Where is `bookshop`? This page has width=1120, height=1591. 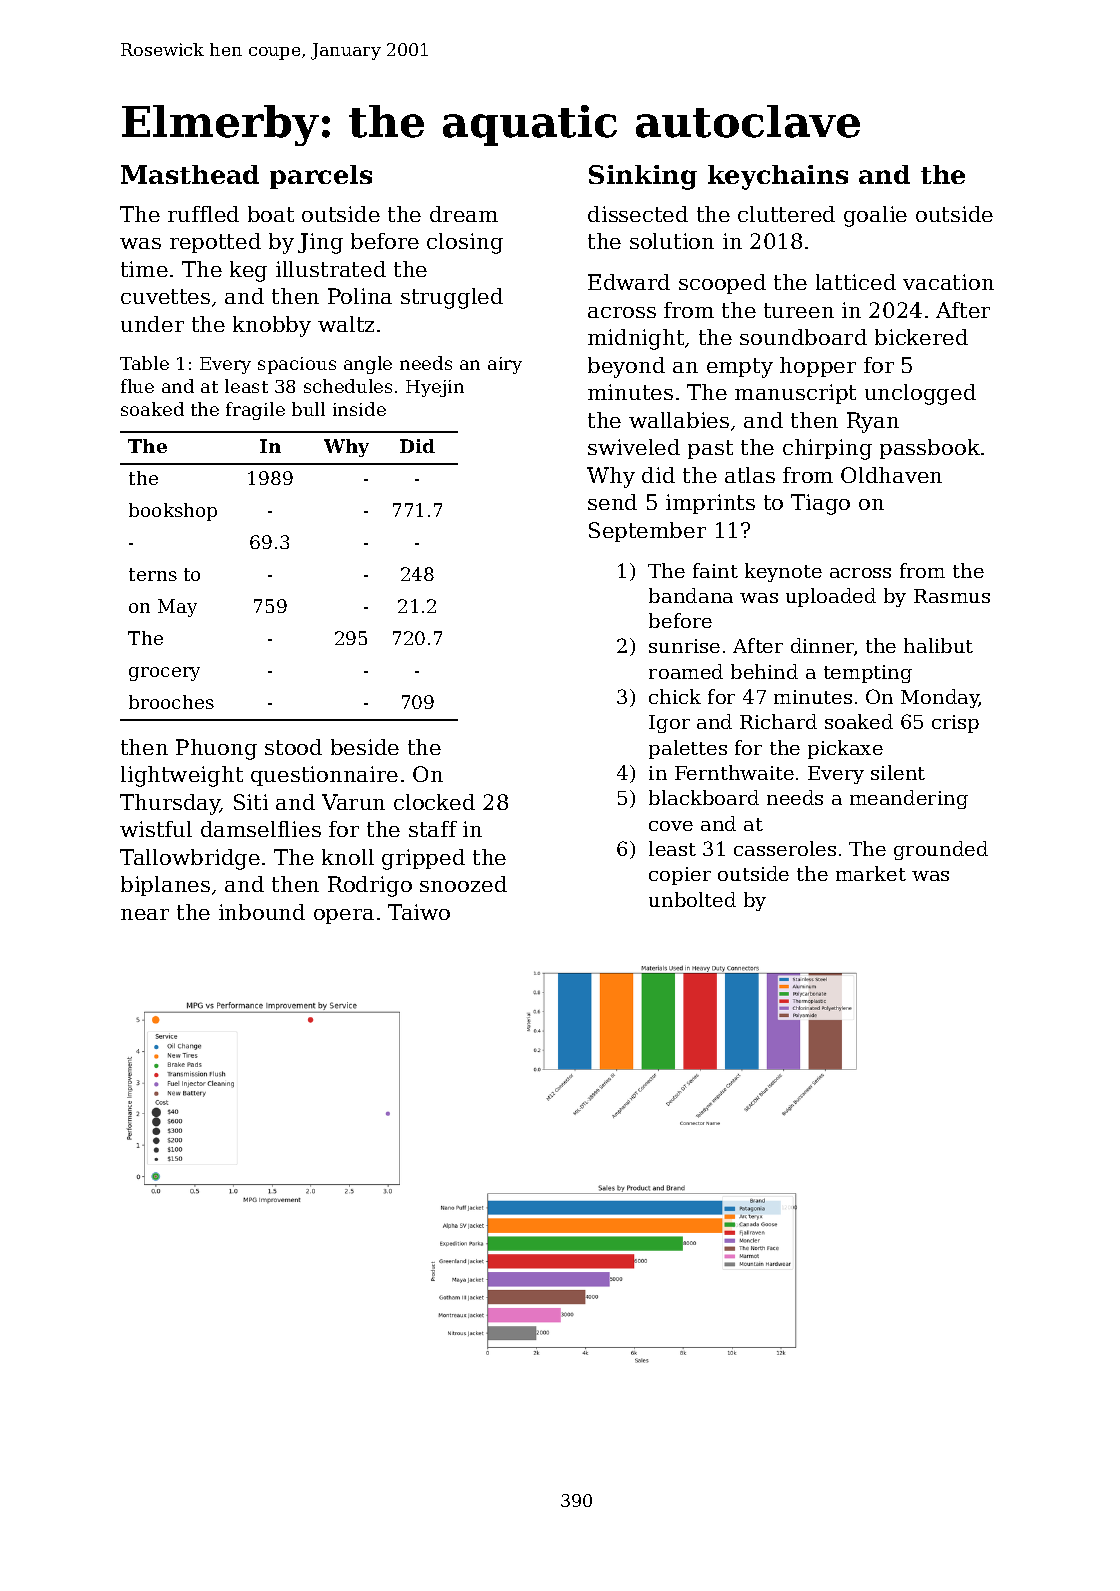 bookshop is located at coordinates (173, 512).
